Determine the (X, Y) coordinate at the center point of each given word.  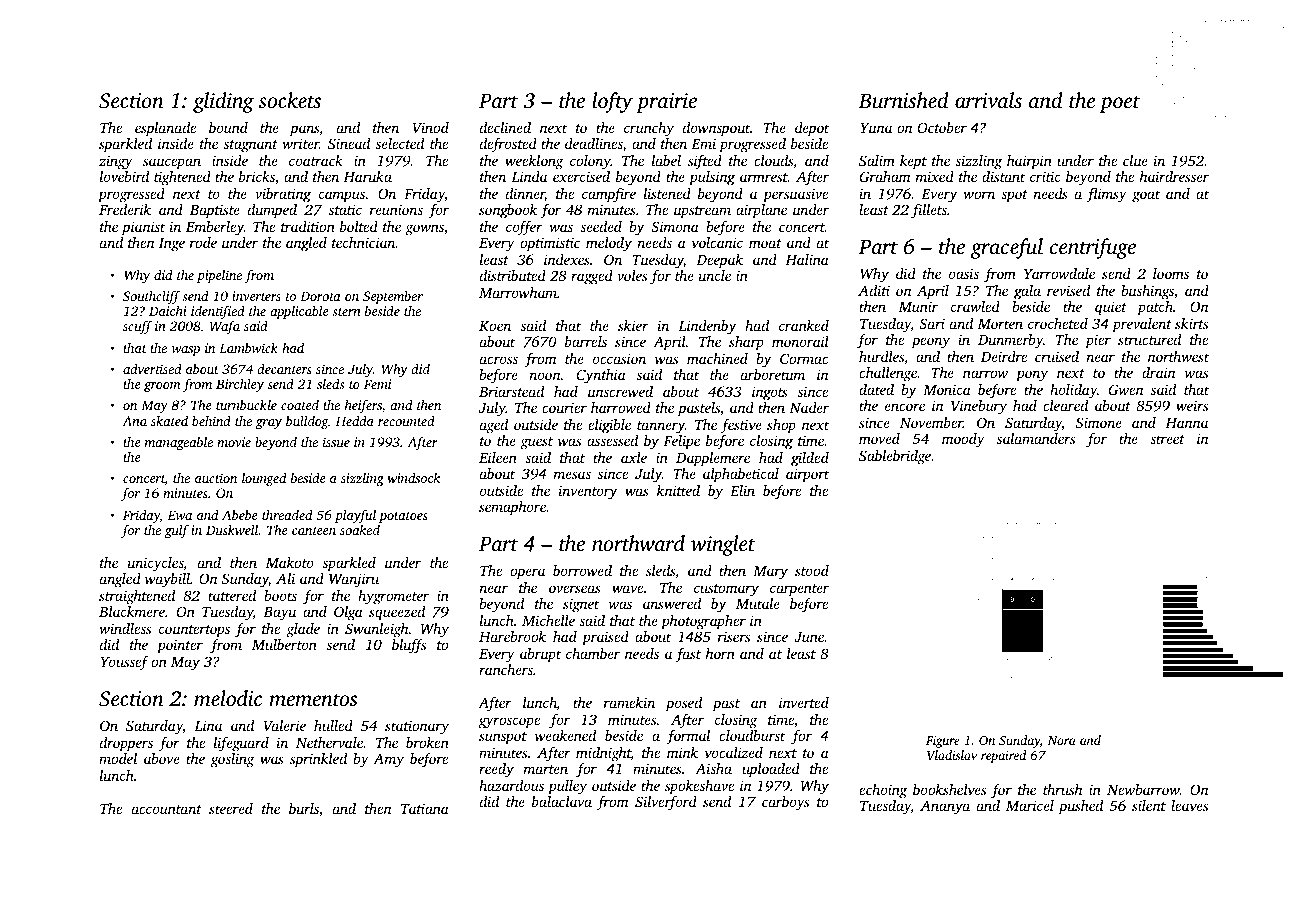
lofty (612, 102)
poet (1120, 104)
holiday (1073, 391)
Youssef (125, 663)
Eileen (498, 457)
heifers (363, 406)
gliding (223, 102)
